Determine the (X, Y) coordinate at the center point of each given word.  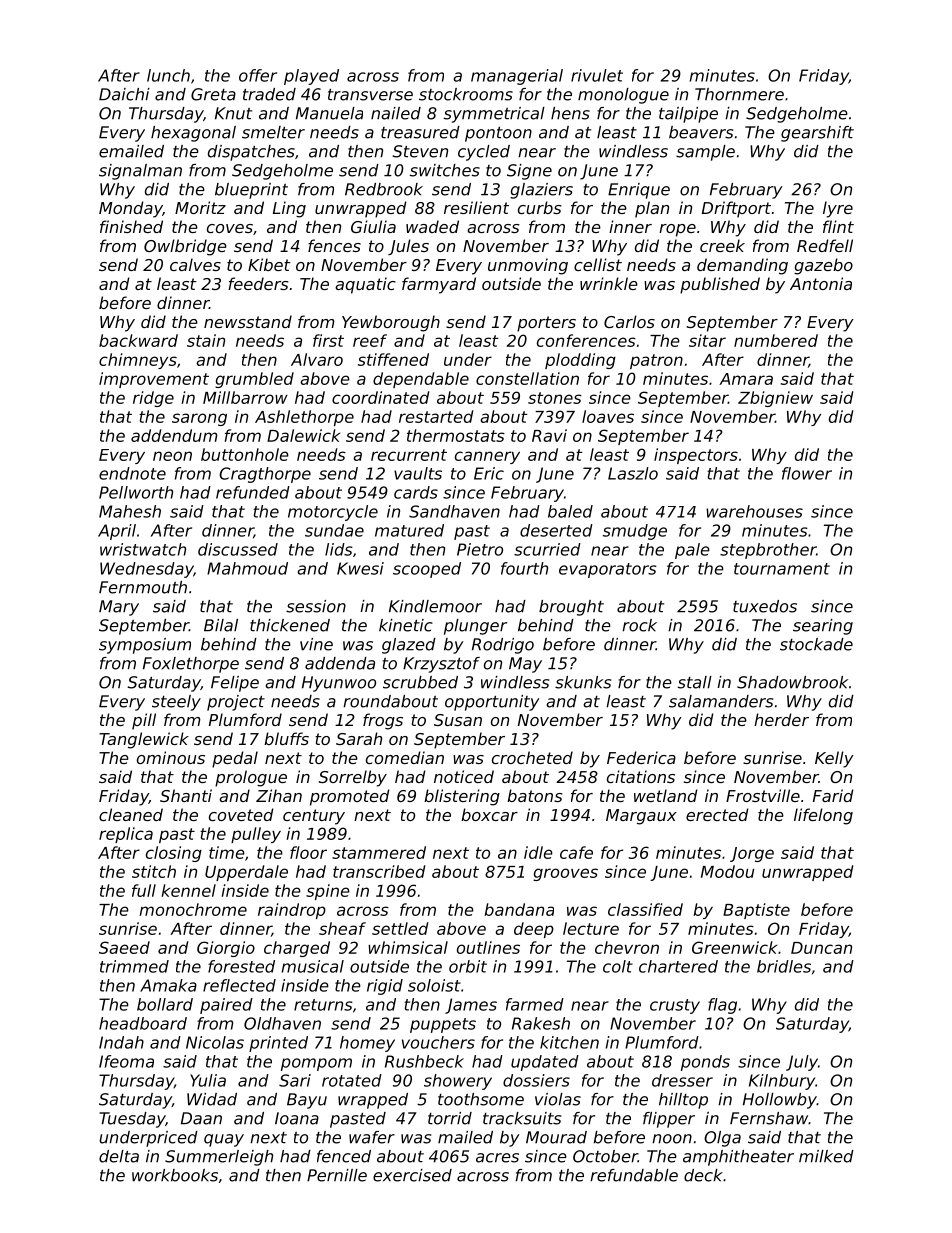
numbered (776, 340)
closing (174, 854)
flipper (669, 1120)
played (311, 77)
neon (172, 456)
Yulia (208, 1080)
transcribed (379, 871)
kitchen (569, 1042)
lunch (168, 75)
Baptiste (756, 911)
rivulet (597, 75)
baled (570, 511)
